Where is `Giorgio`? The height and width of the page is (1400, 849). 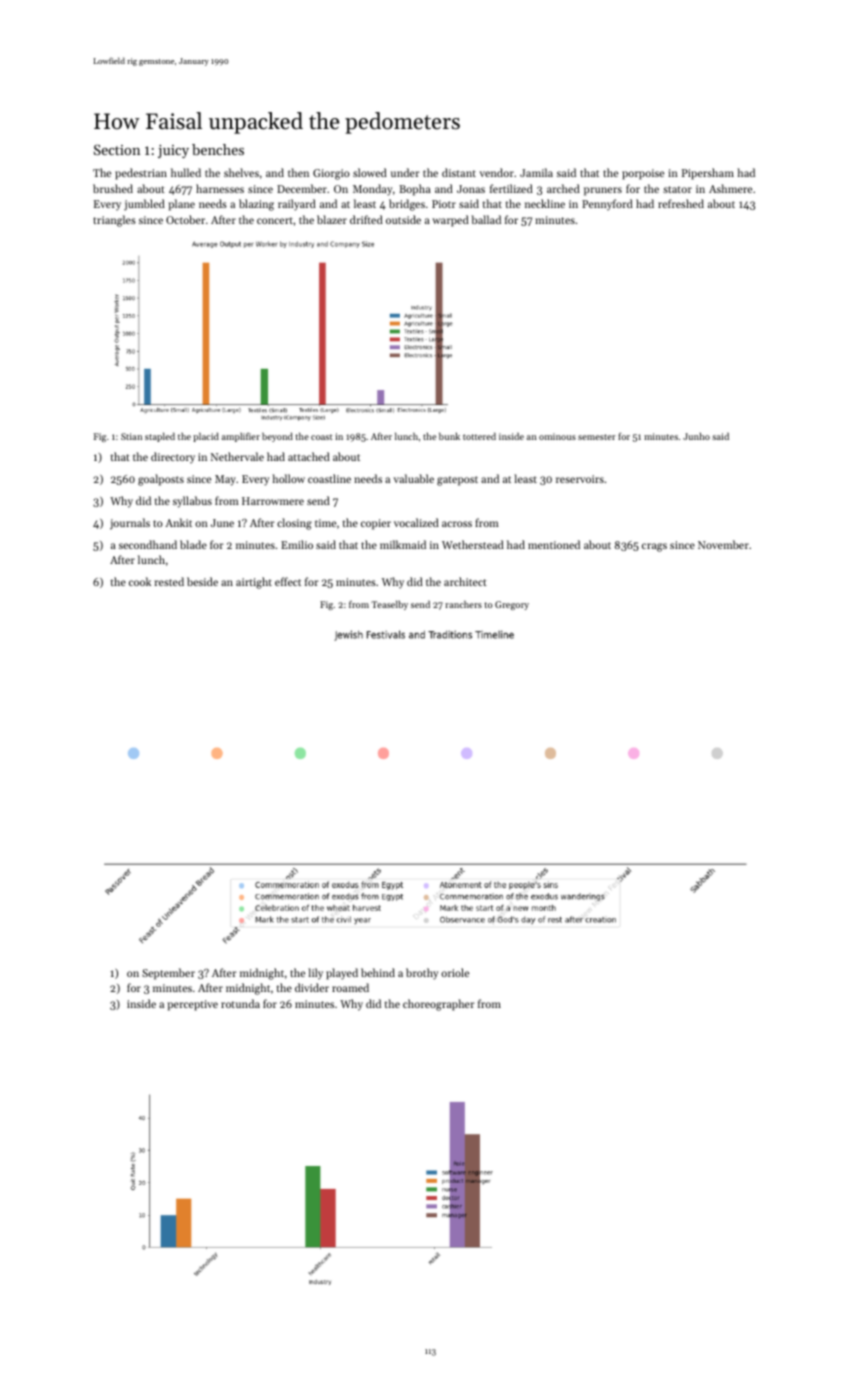
Giorgio is located at coordinates (331, 174).
